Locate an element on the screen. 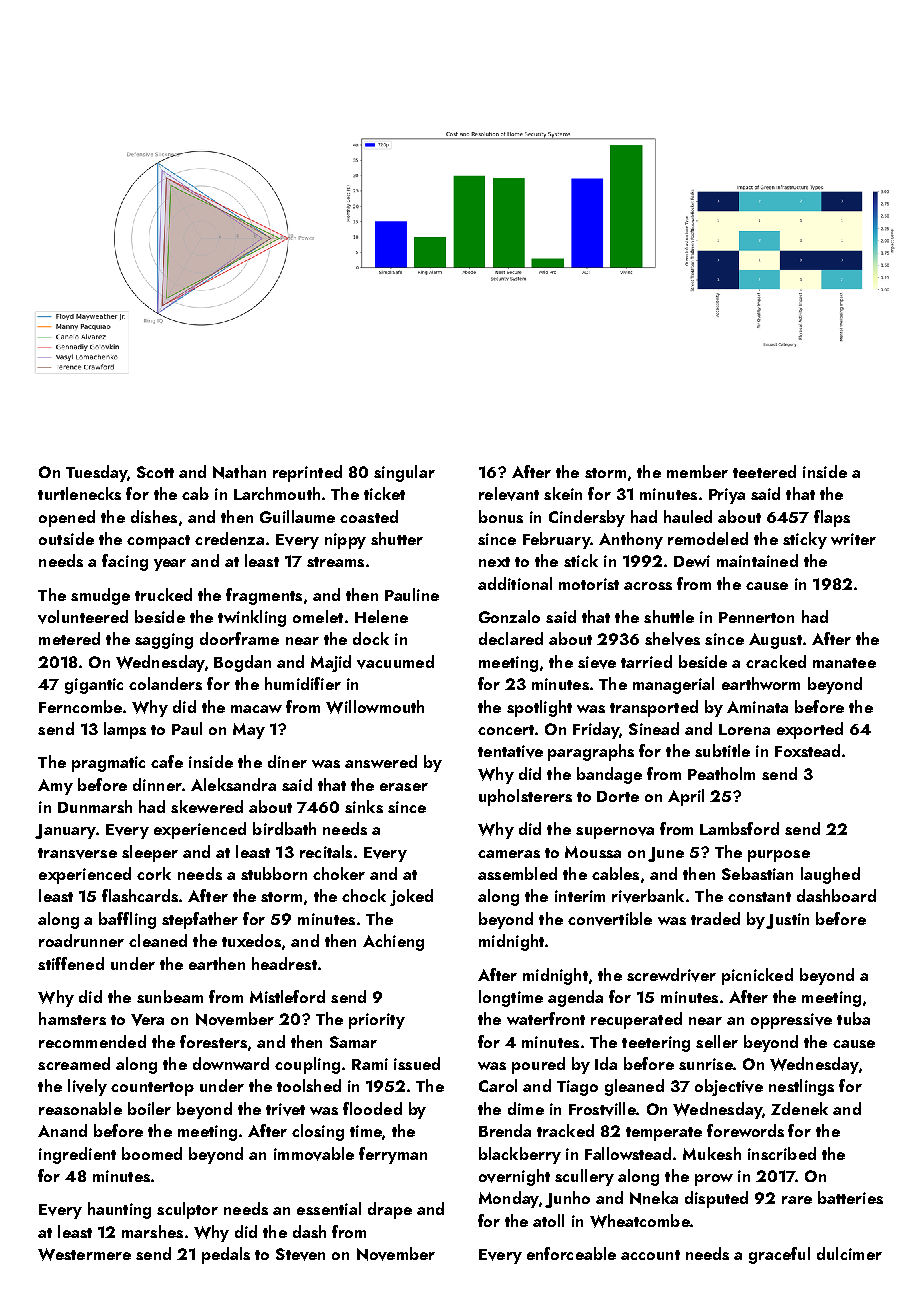 This screenshot has height=1308, width=924. Pennerton is located at coordinates (756, 617).
